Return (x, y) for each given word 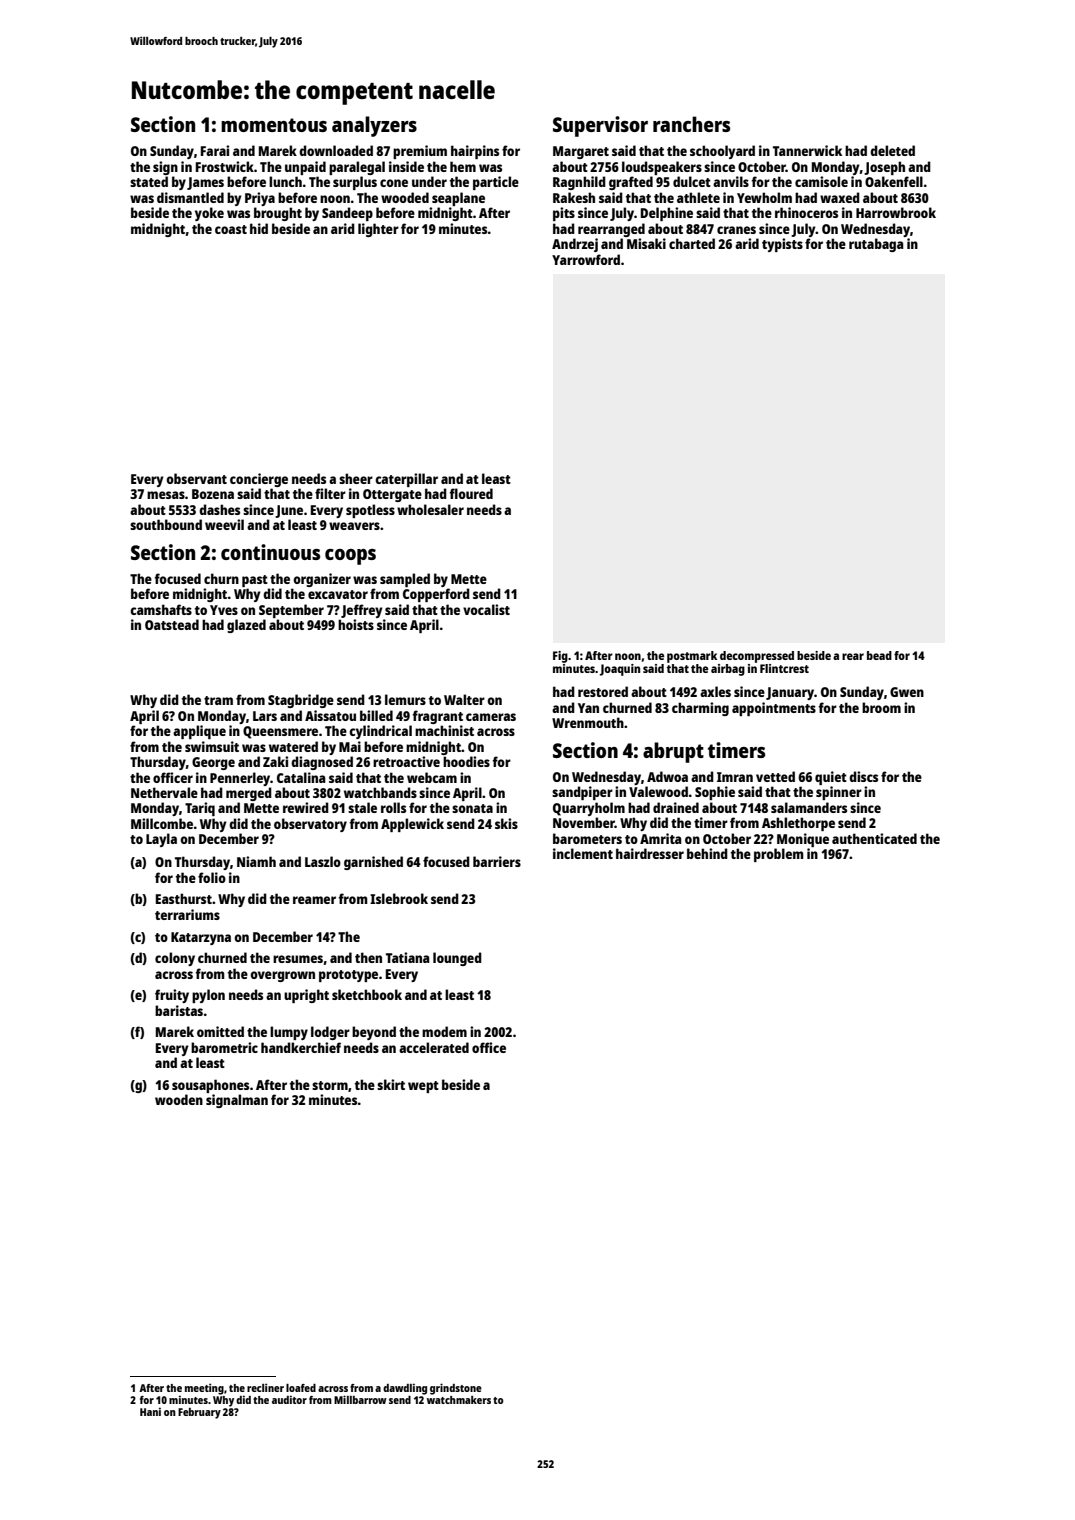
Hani (150, 1411)
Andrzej (575, 245)
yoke (209, 214)
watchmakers (459, 1400)
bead (879, 655)
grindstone (456, 1389)
